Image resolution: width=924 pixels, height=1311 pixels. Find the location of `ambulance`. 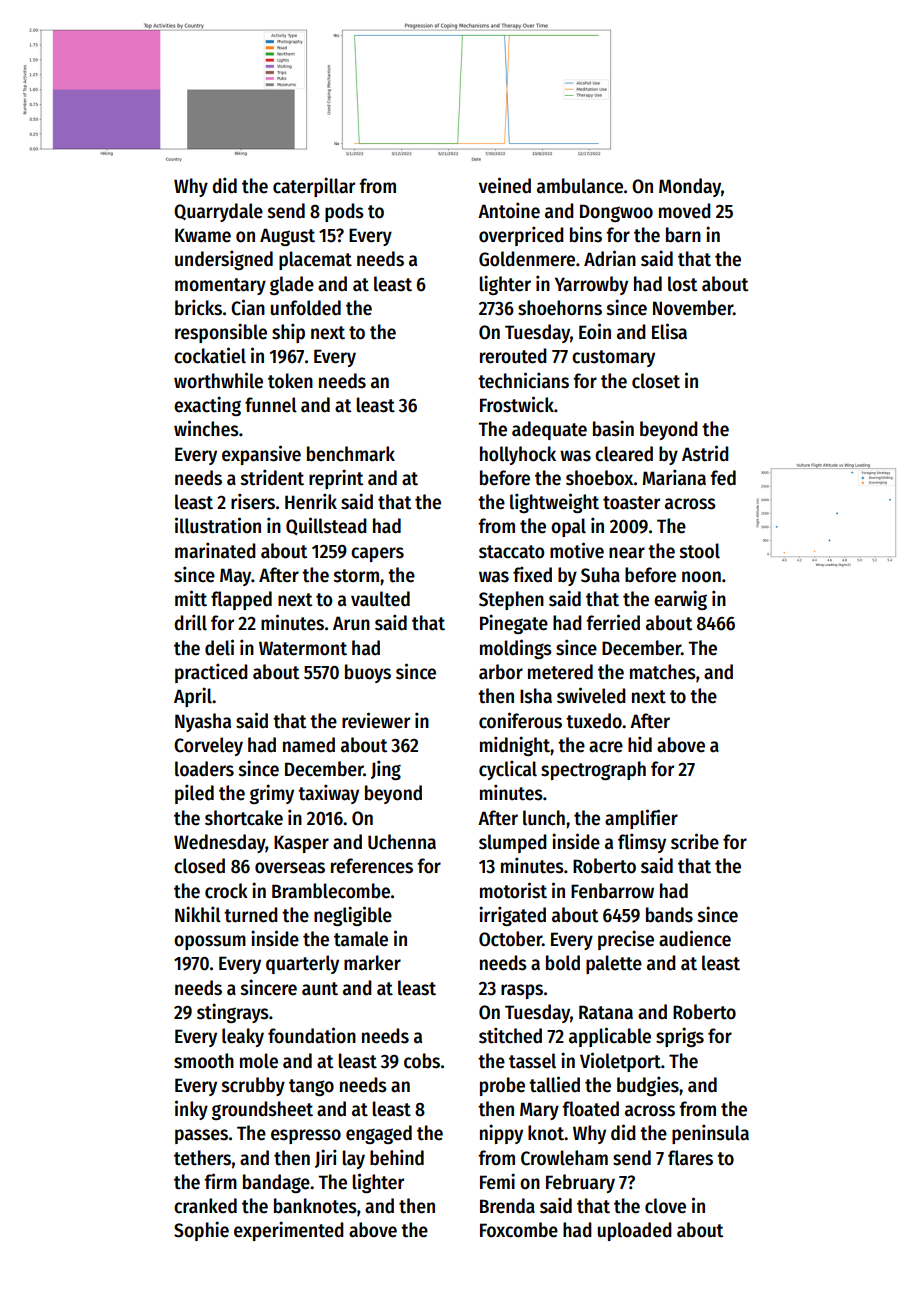

ambulance is located at coordinates (580, 186).
